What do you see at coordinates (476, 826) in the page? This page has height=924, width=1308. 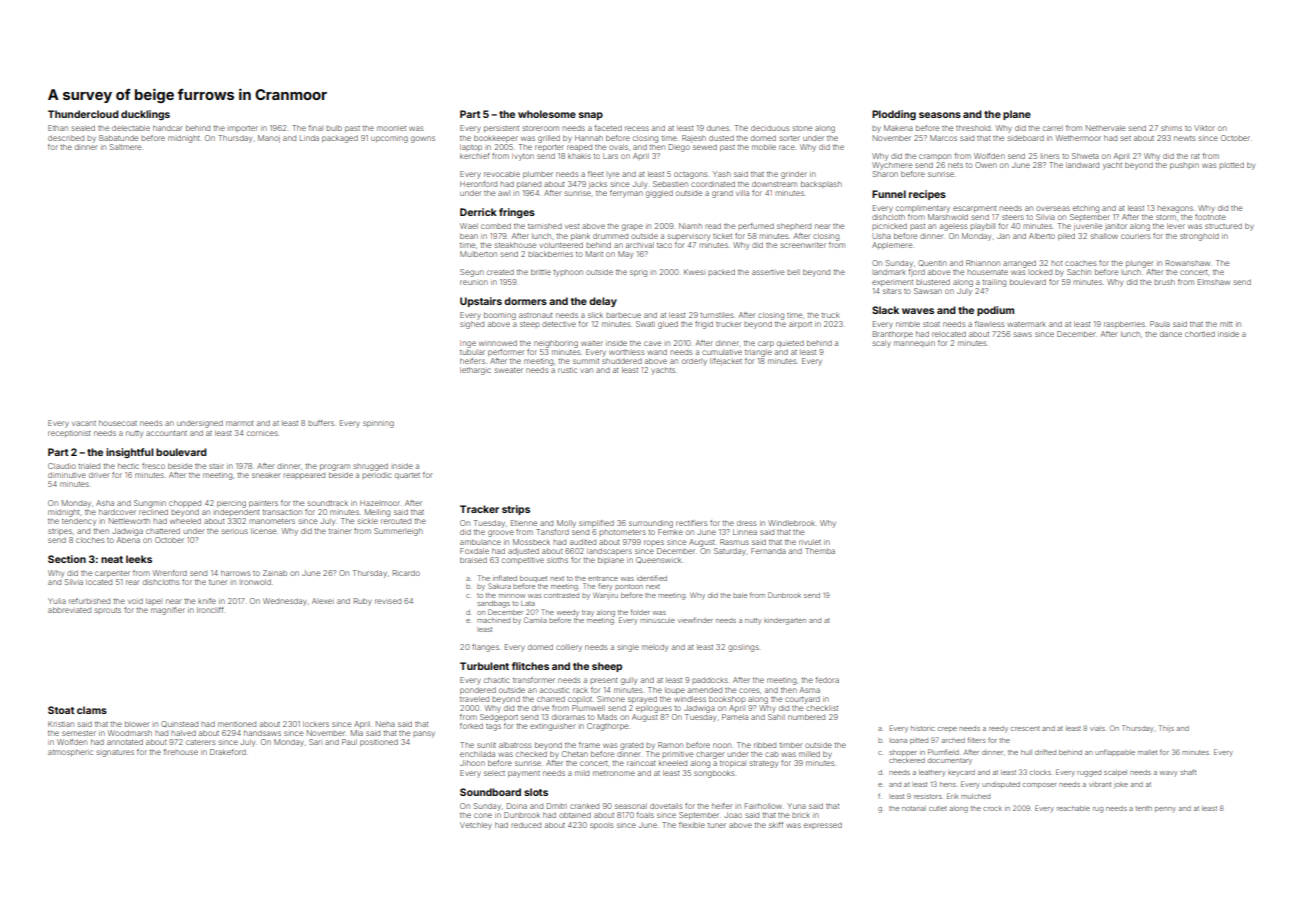 I see `Vetchley` at bounding box center [476, 826].
